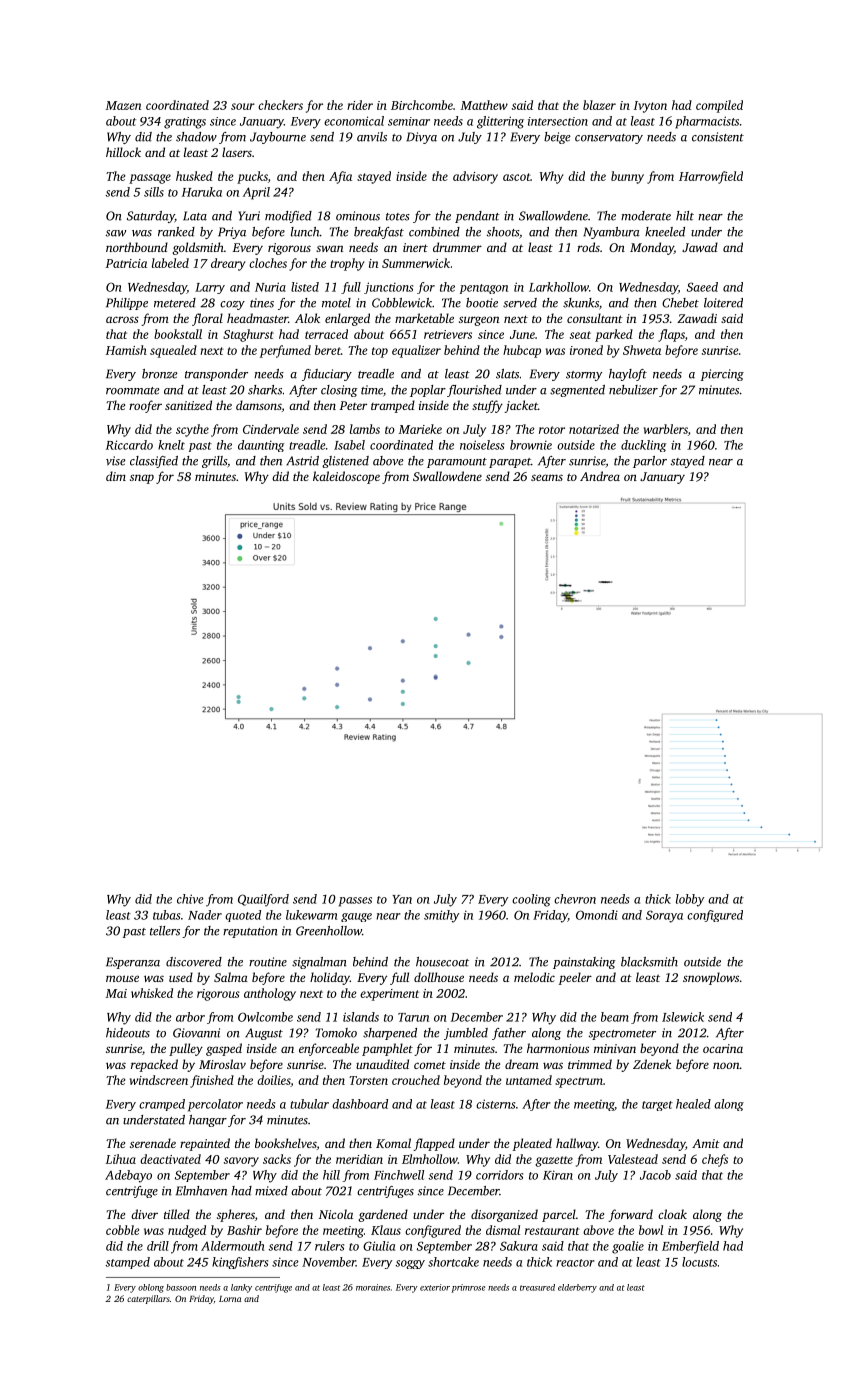 The height and width of the document is (1400, 849). Describe the element at coordinates (484, 105) in the document. I see `Matthew` at that location.
